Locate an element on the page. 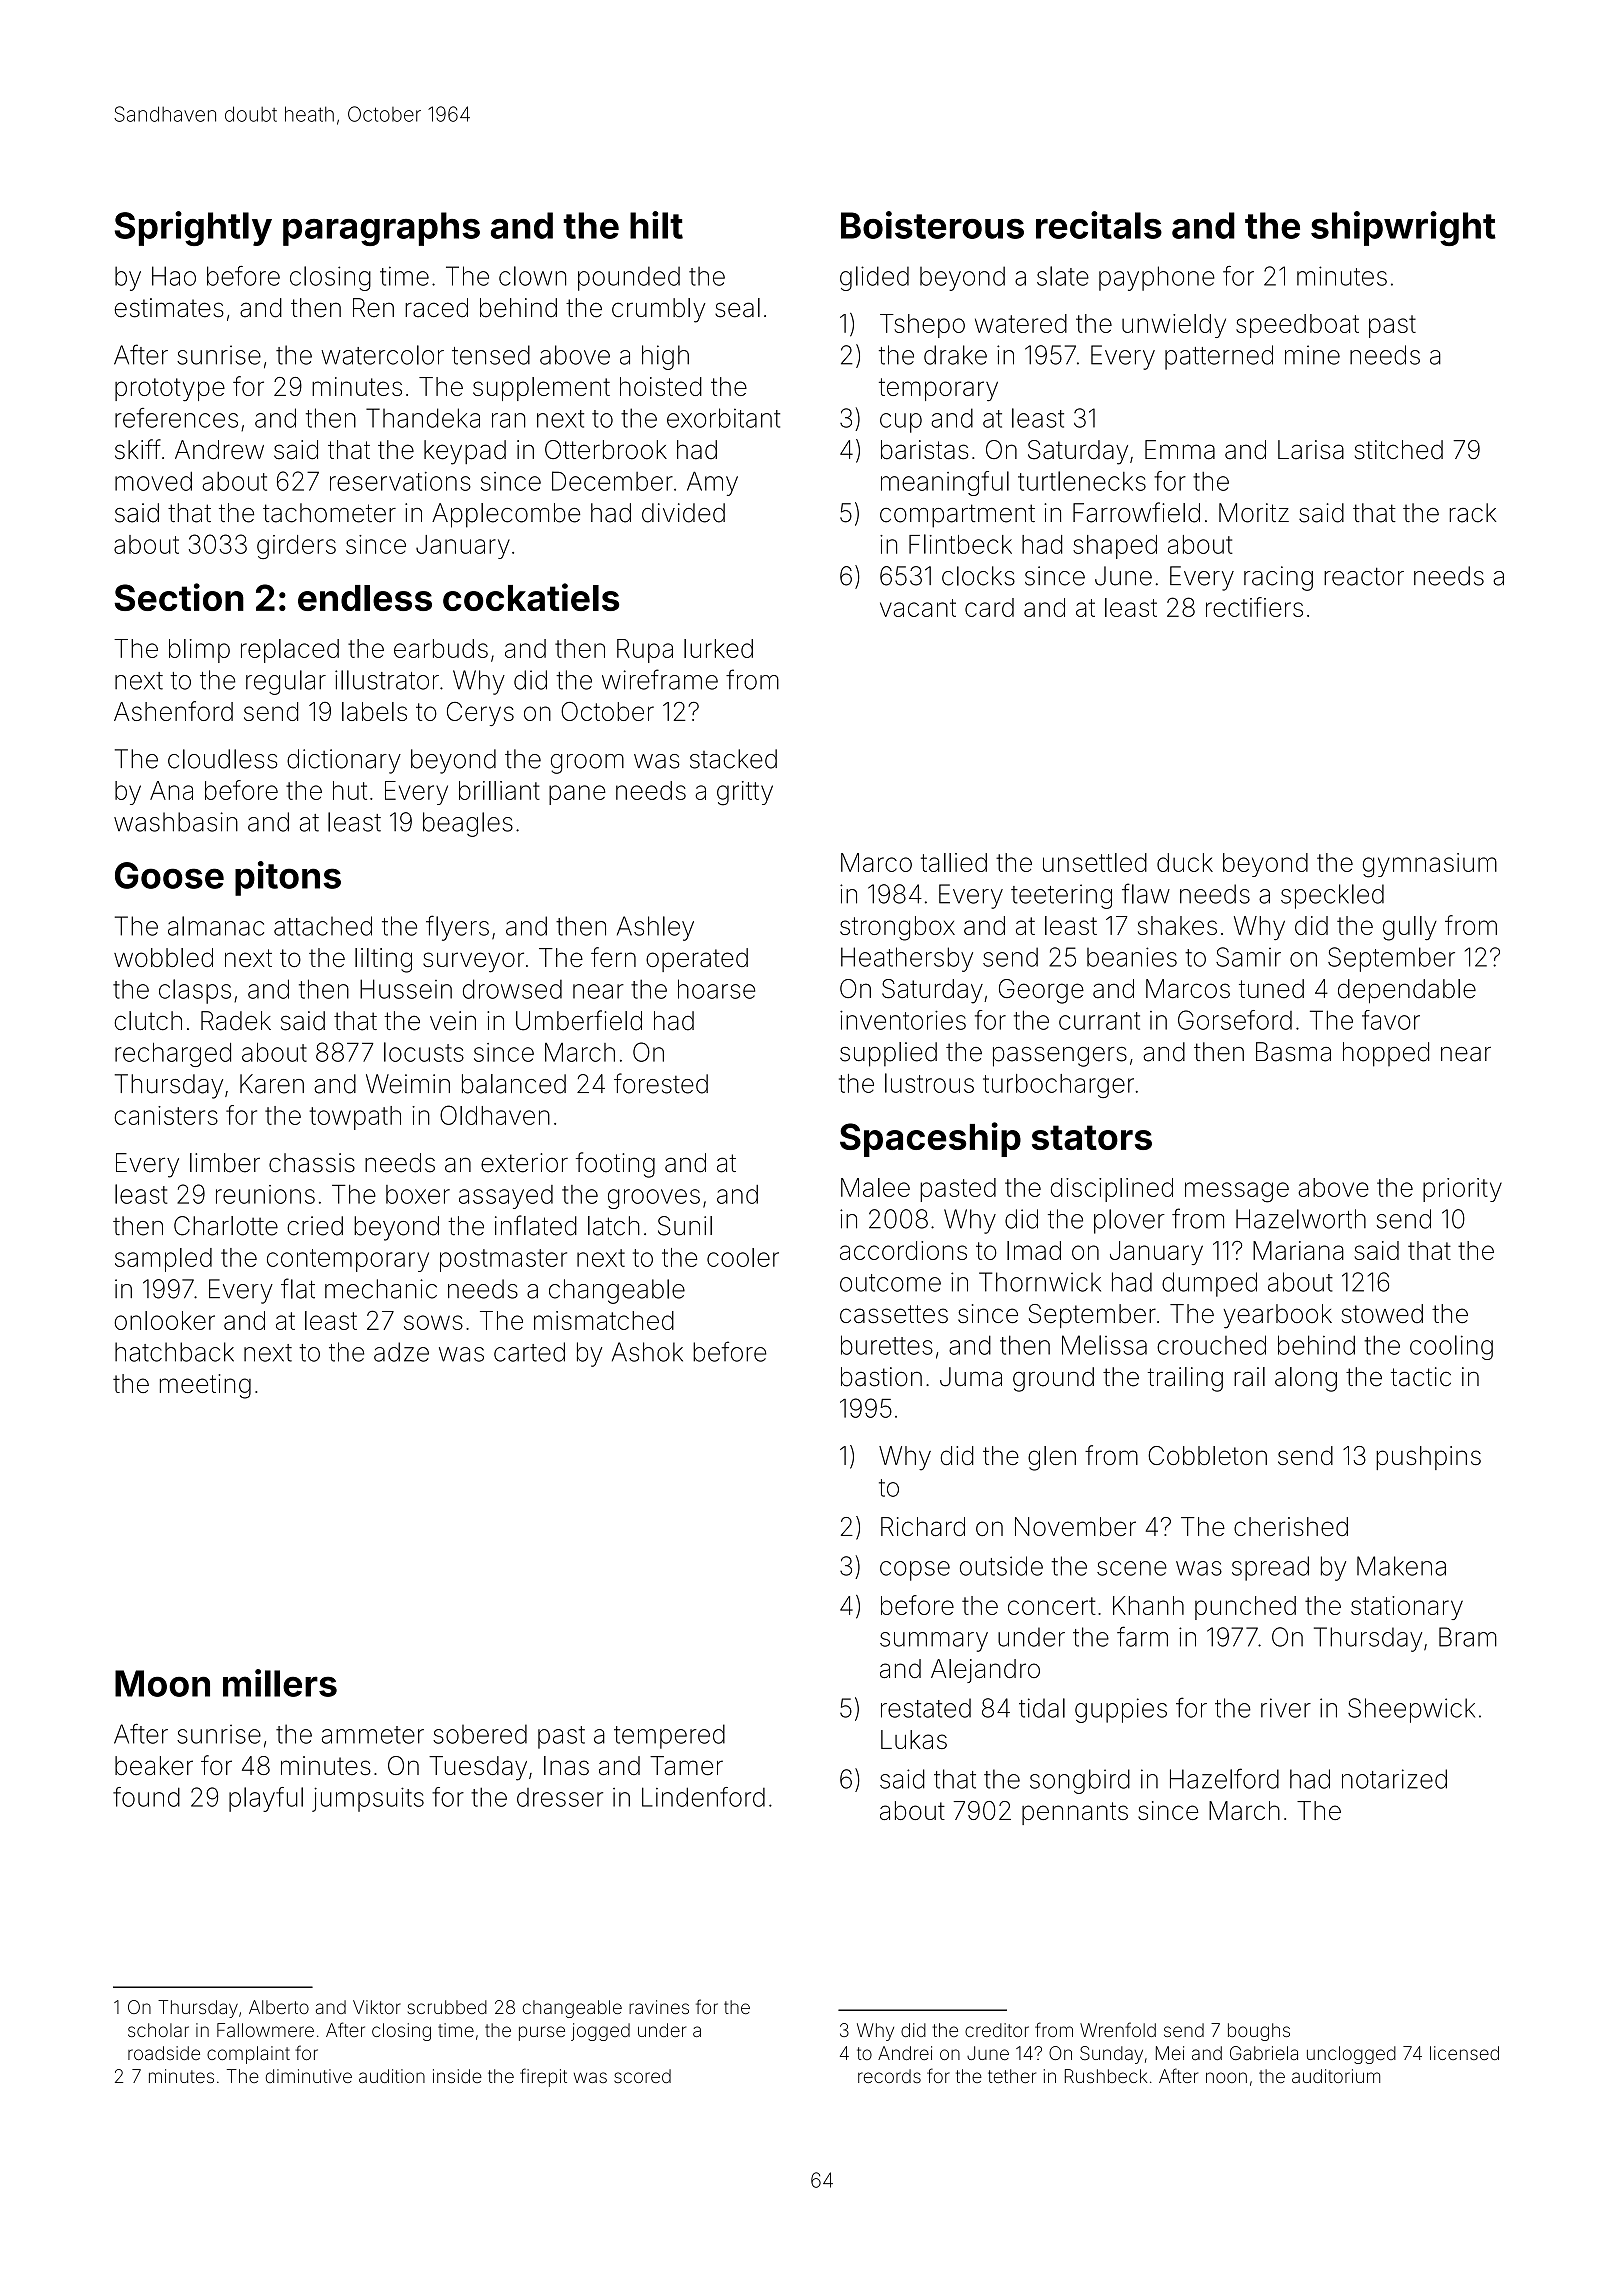 This document has width=1620, height=2292. dresser is located at coordinates (560, 1797).
